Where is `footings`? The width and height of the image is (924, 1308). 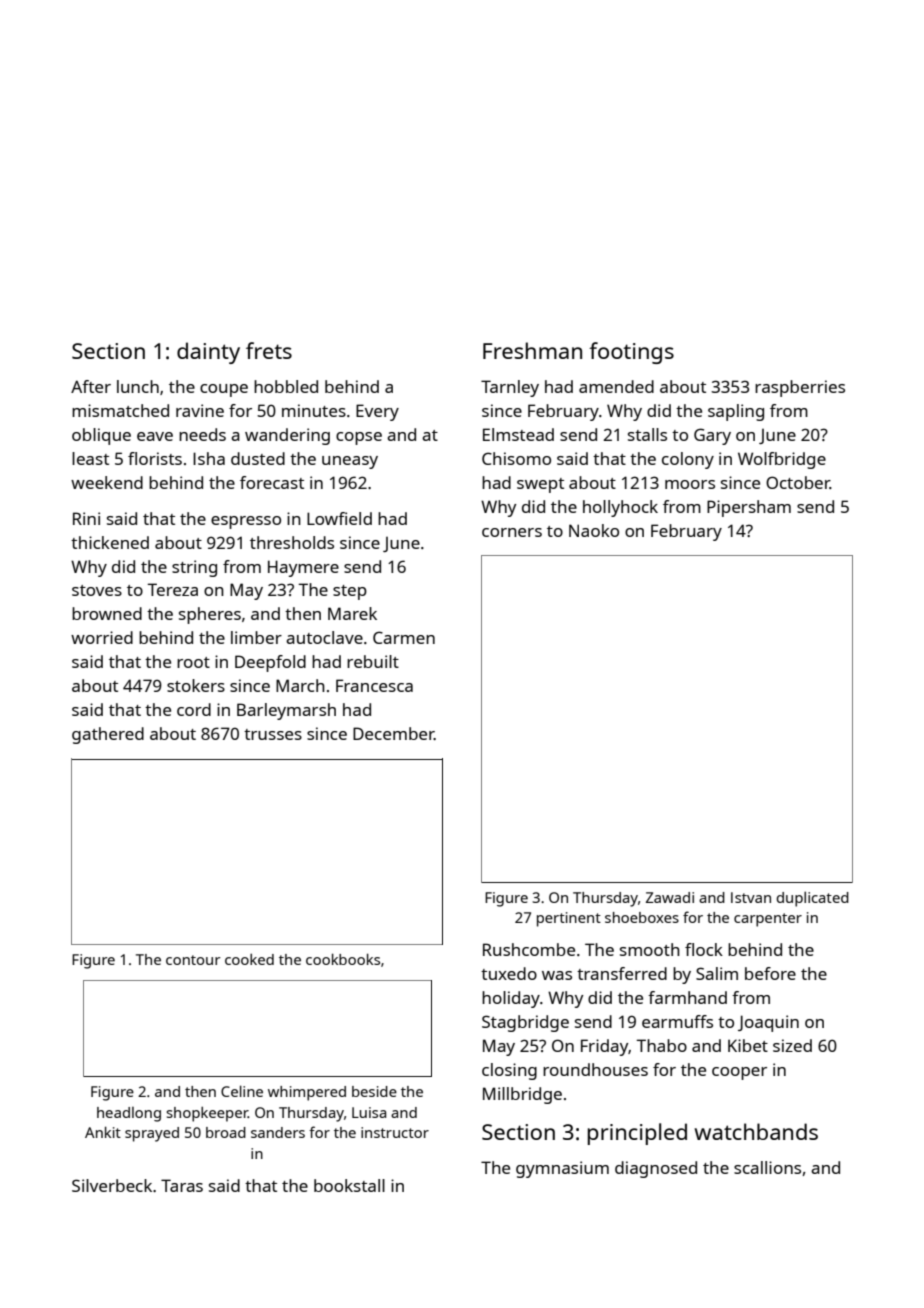
footings is located at coordinates (631, 353).
